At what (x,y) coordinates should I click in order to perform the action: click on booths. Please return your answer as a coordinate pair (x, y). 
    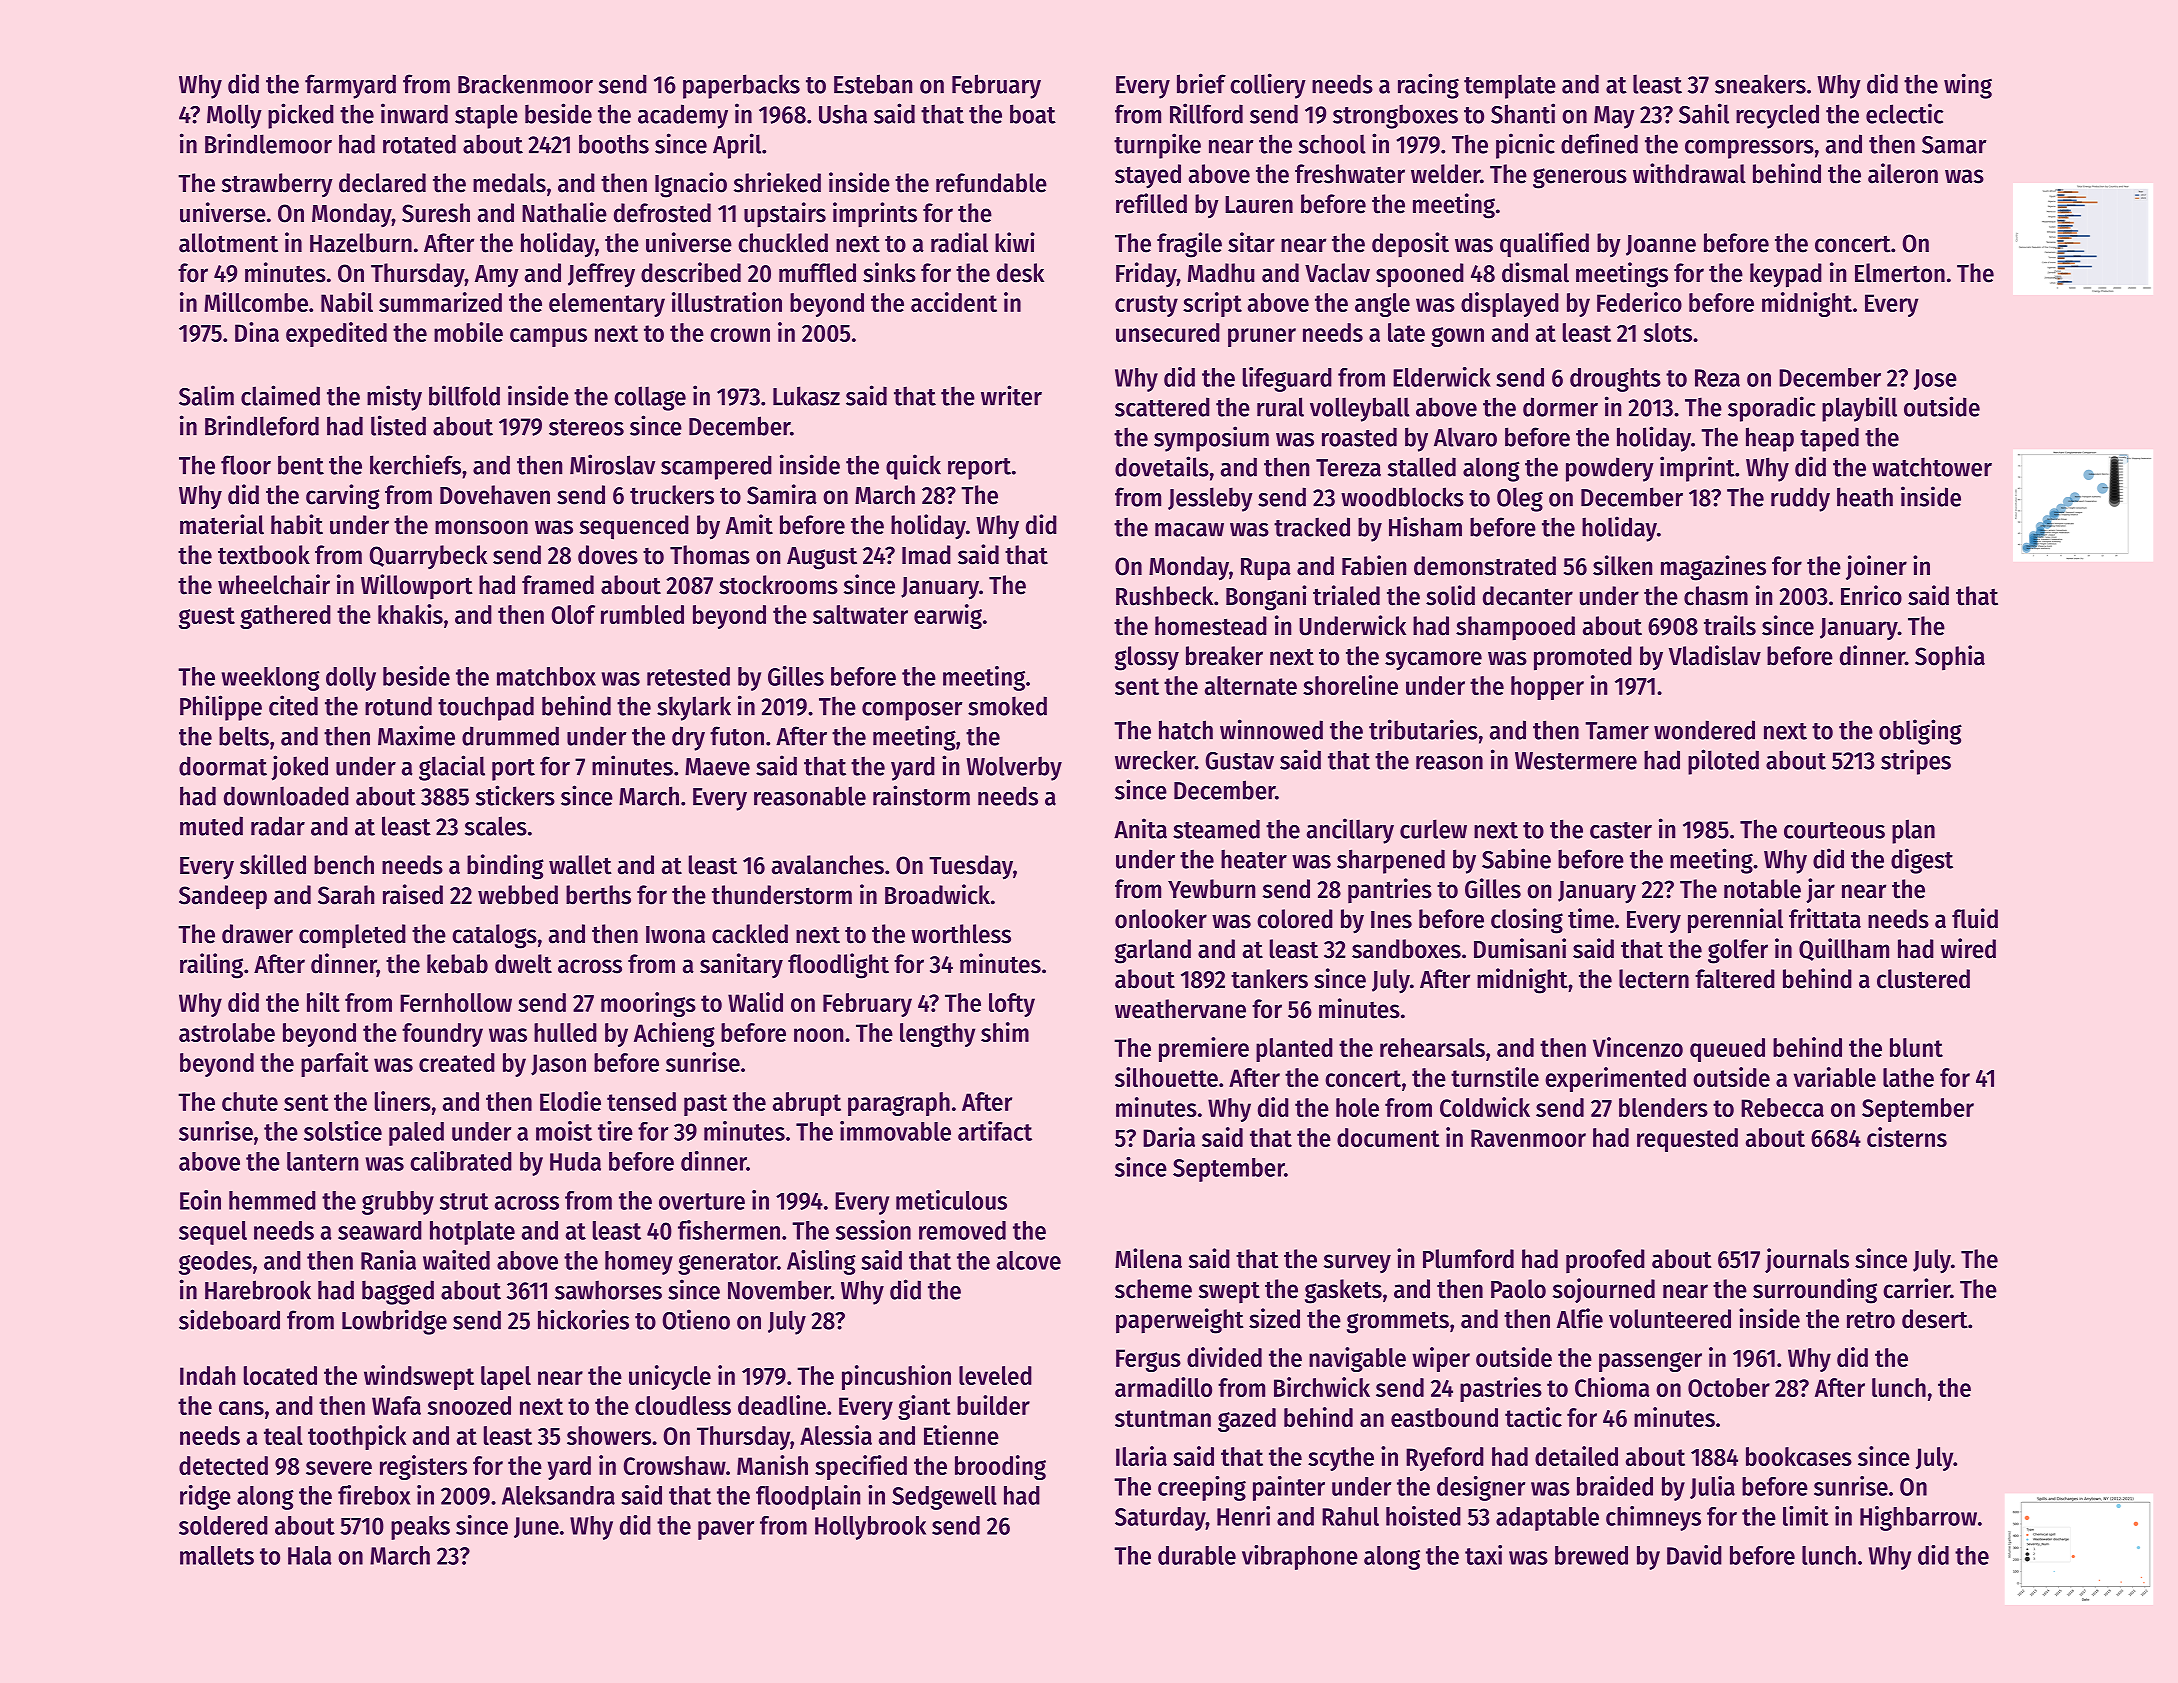
    Looking at the image, I should click on (614, 144).
